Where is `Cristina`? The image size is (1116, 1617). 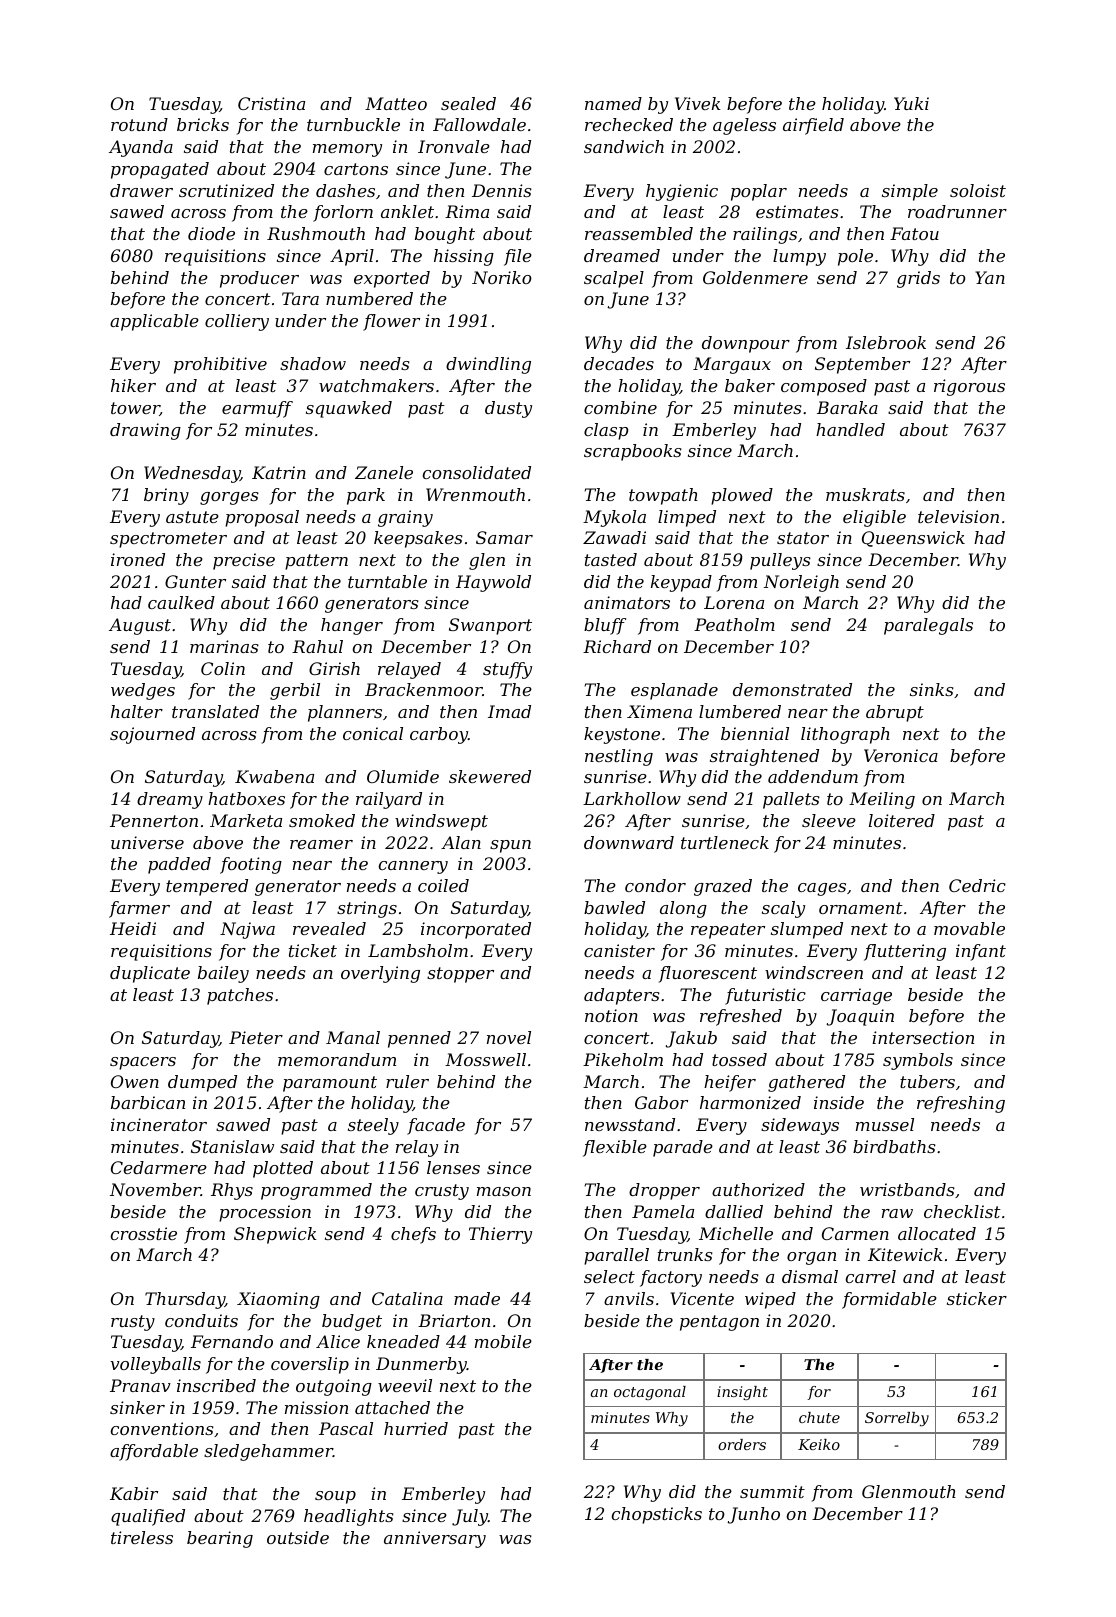 Cristina is located at coordinates (271, 103).
